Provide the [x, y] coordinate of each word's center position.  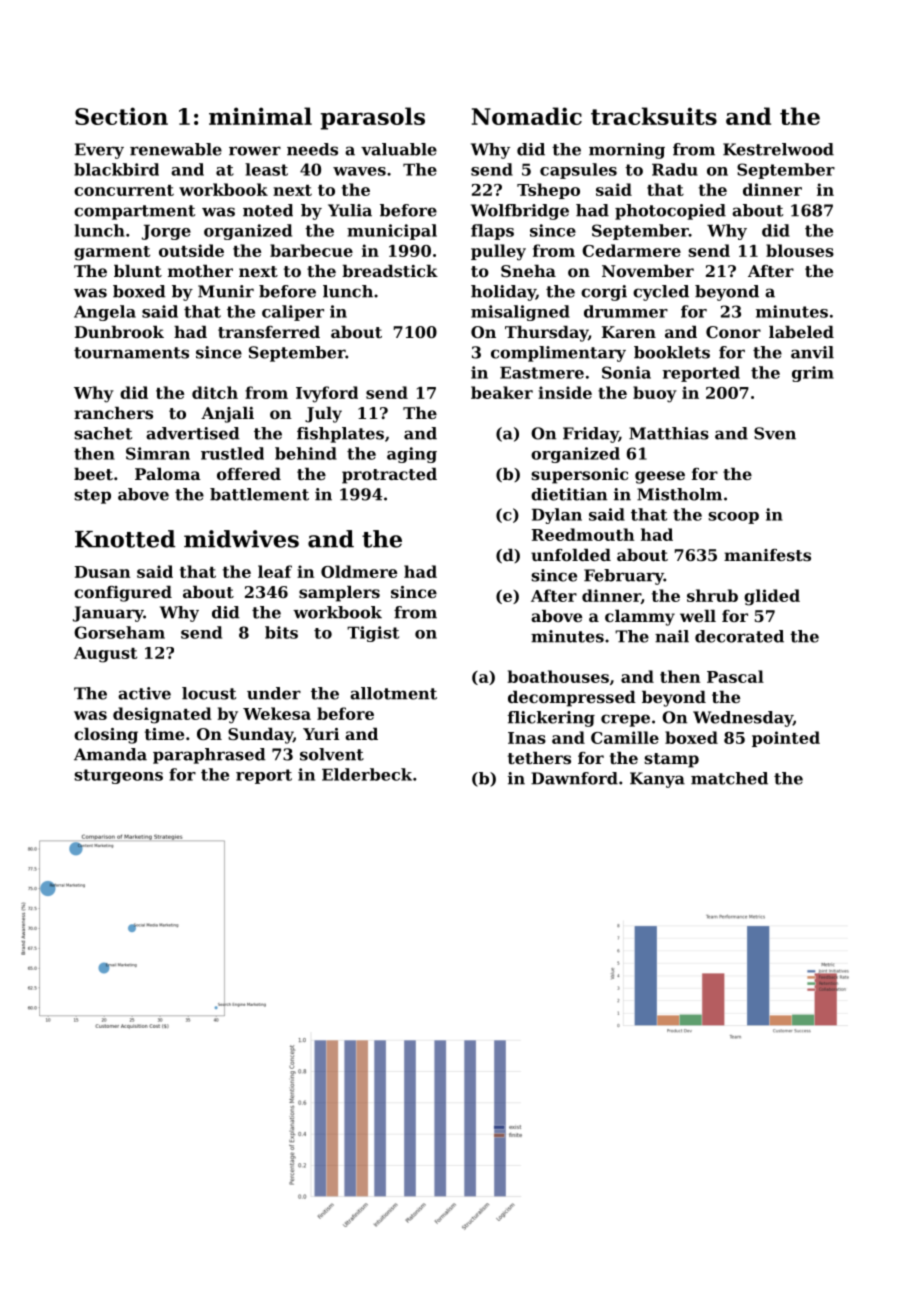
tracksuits [654, 116]
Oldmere [359, 571]
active [144, 693]
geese [660, 477]
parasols [373, 118]
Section [121, 116]
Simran [158, 453]
